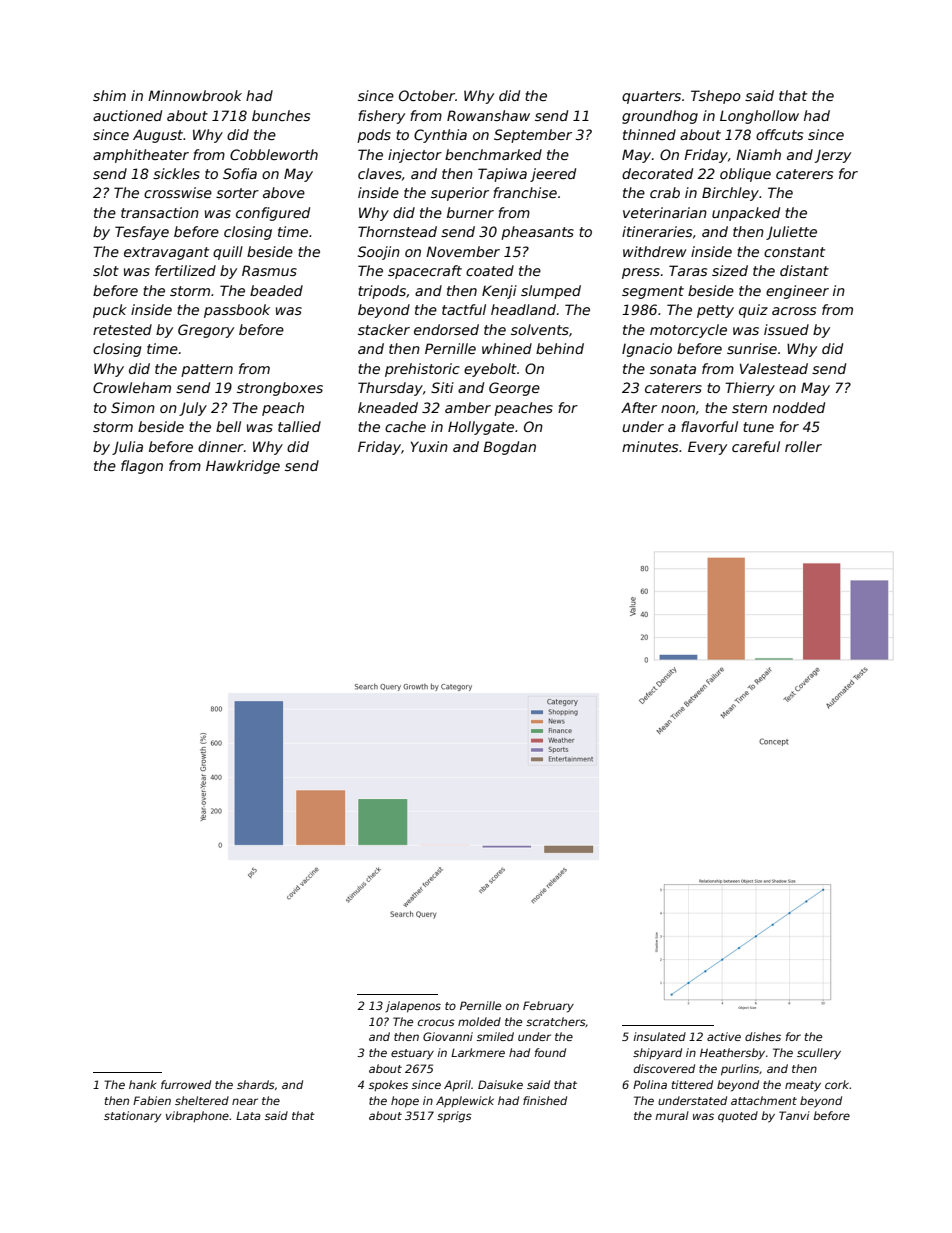  Describe the element at coordinates (650, 446) in the image. I see `minutes` at that location.
